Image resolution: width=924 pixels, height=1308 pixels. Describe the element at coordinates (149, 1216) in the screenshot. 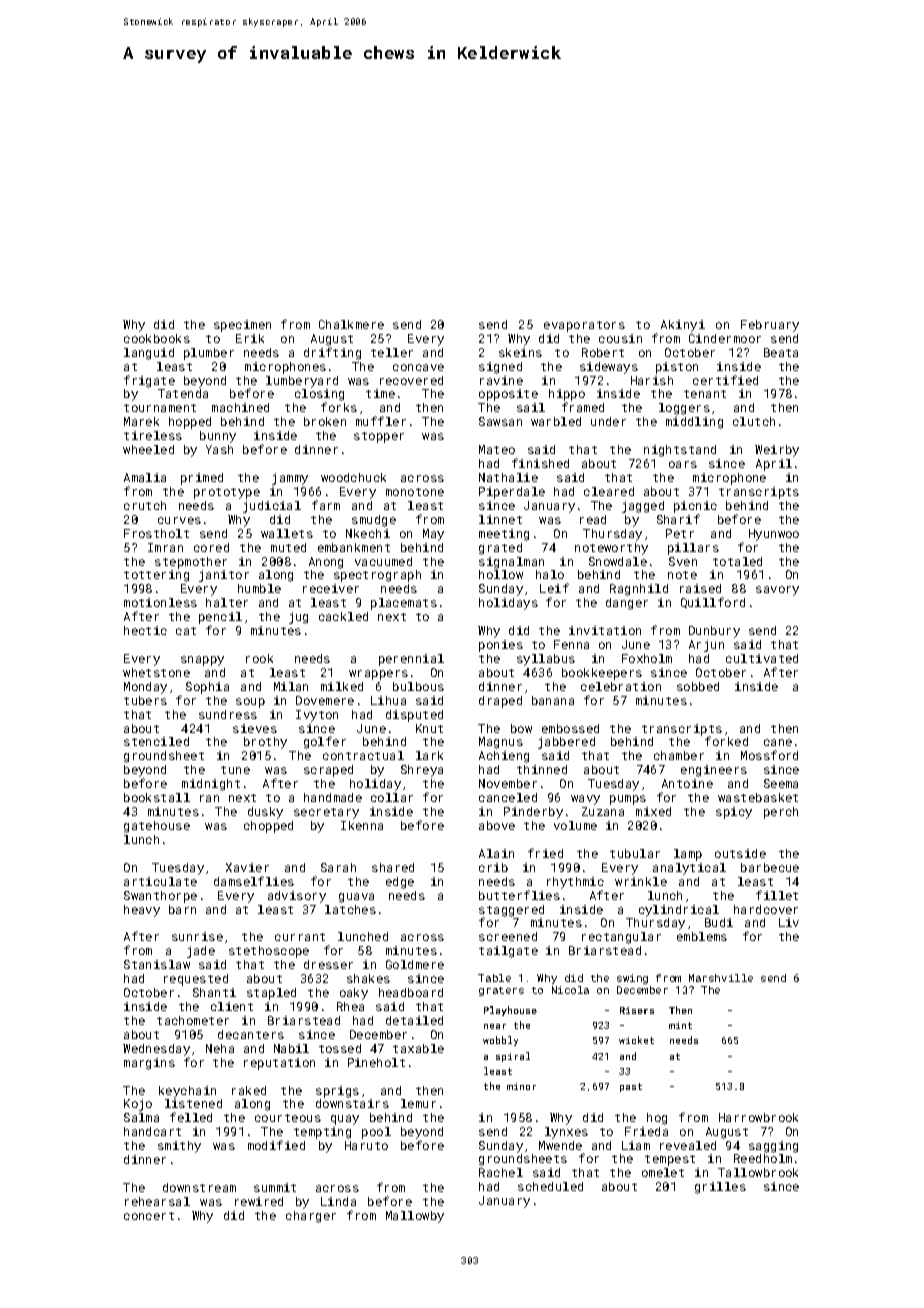

I see `concert` at that location.
